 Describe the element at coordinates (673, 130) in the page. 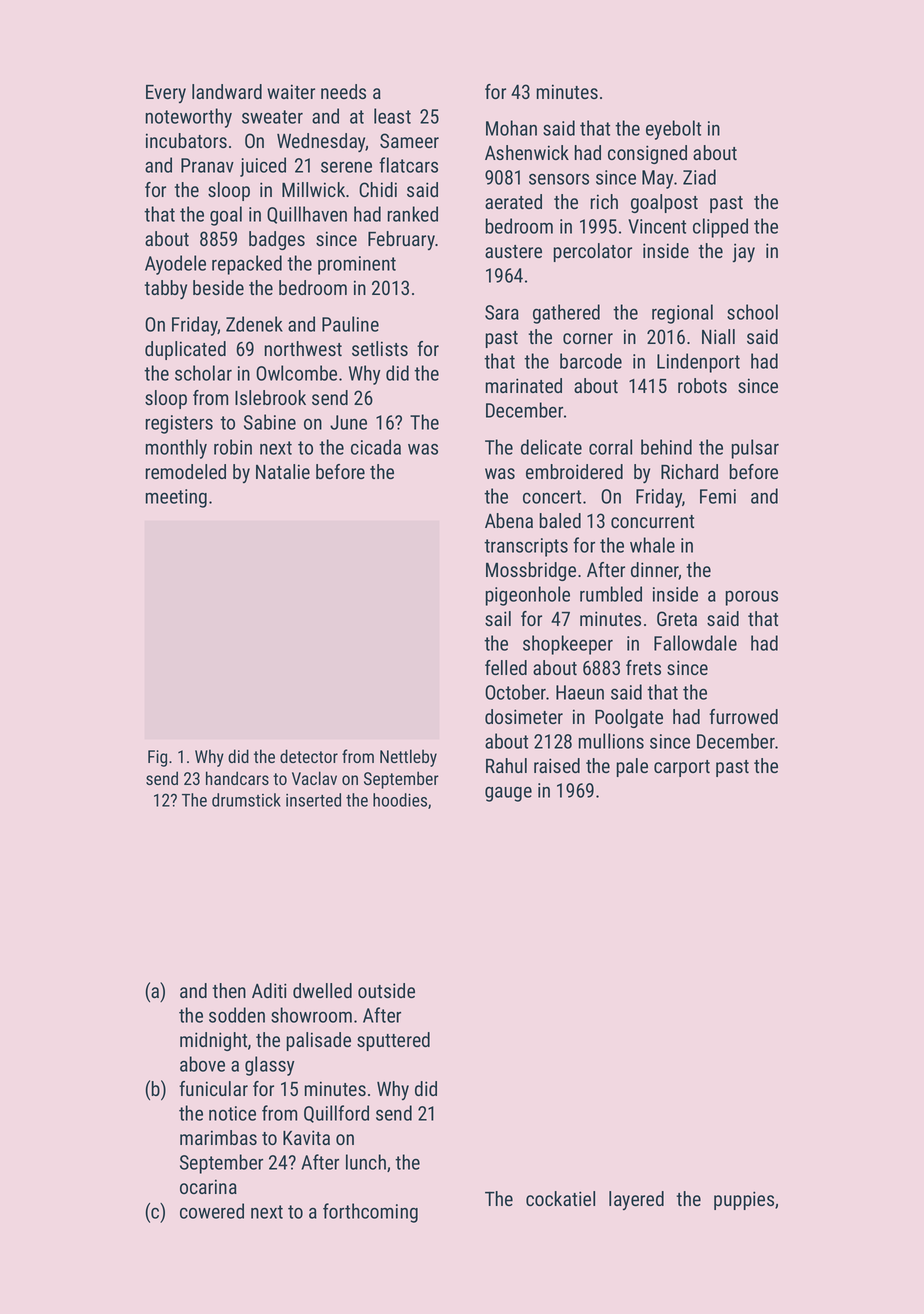

I see `eyebolt` at that location.
